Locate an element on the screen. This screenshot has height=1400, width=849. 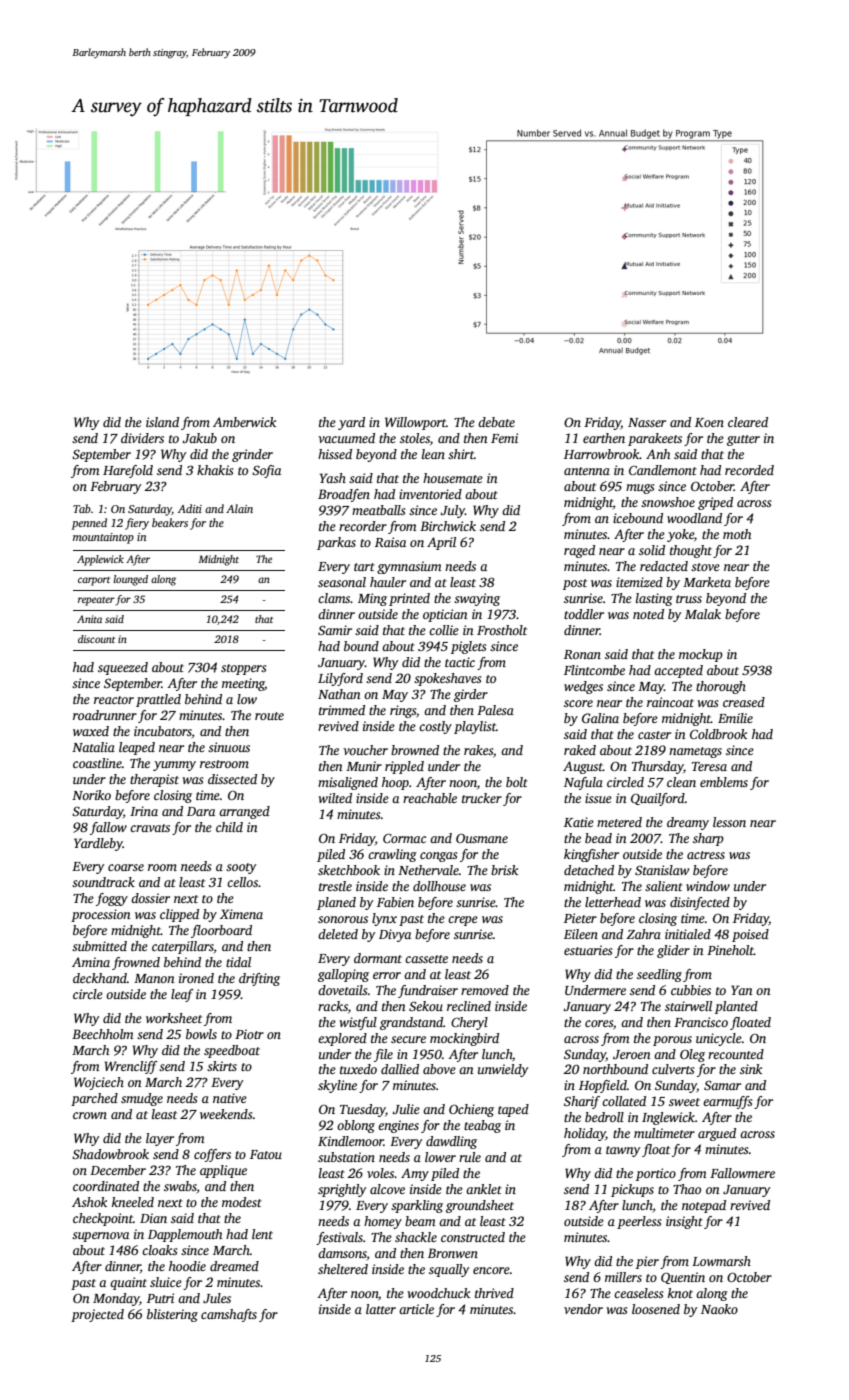
cassette is located at coordinates (426, 959).
